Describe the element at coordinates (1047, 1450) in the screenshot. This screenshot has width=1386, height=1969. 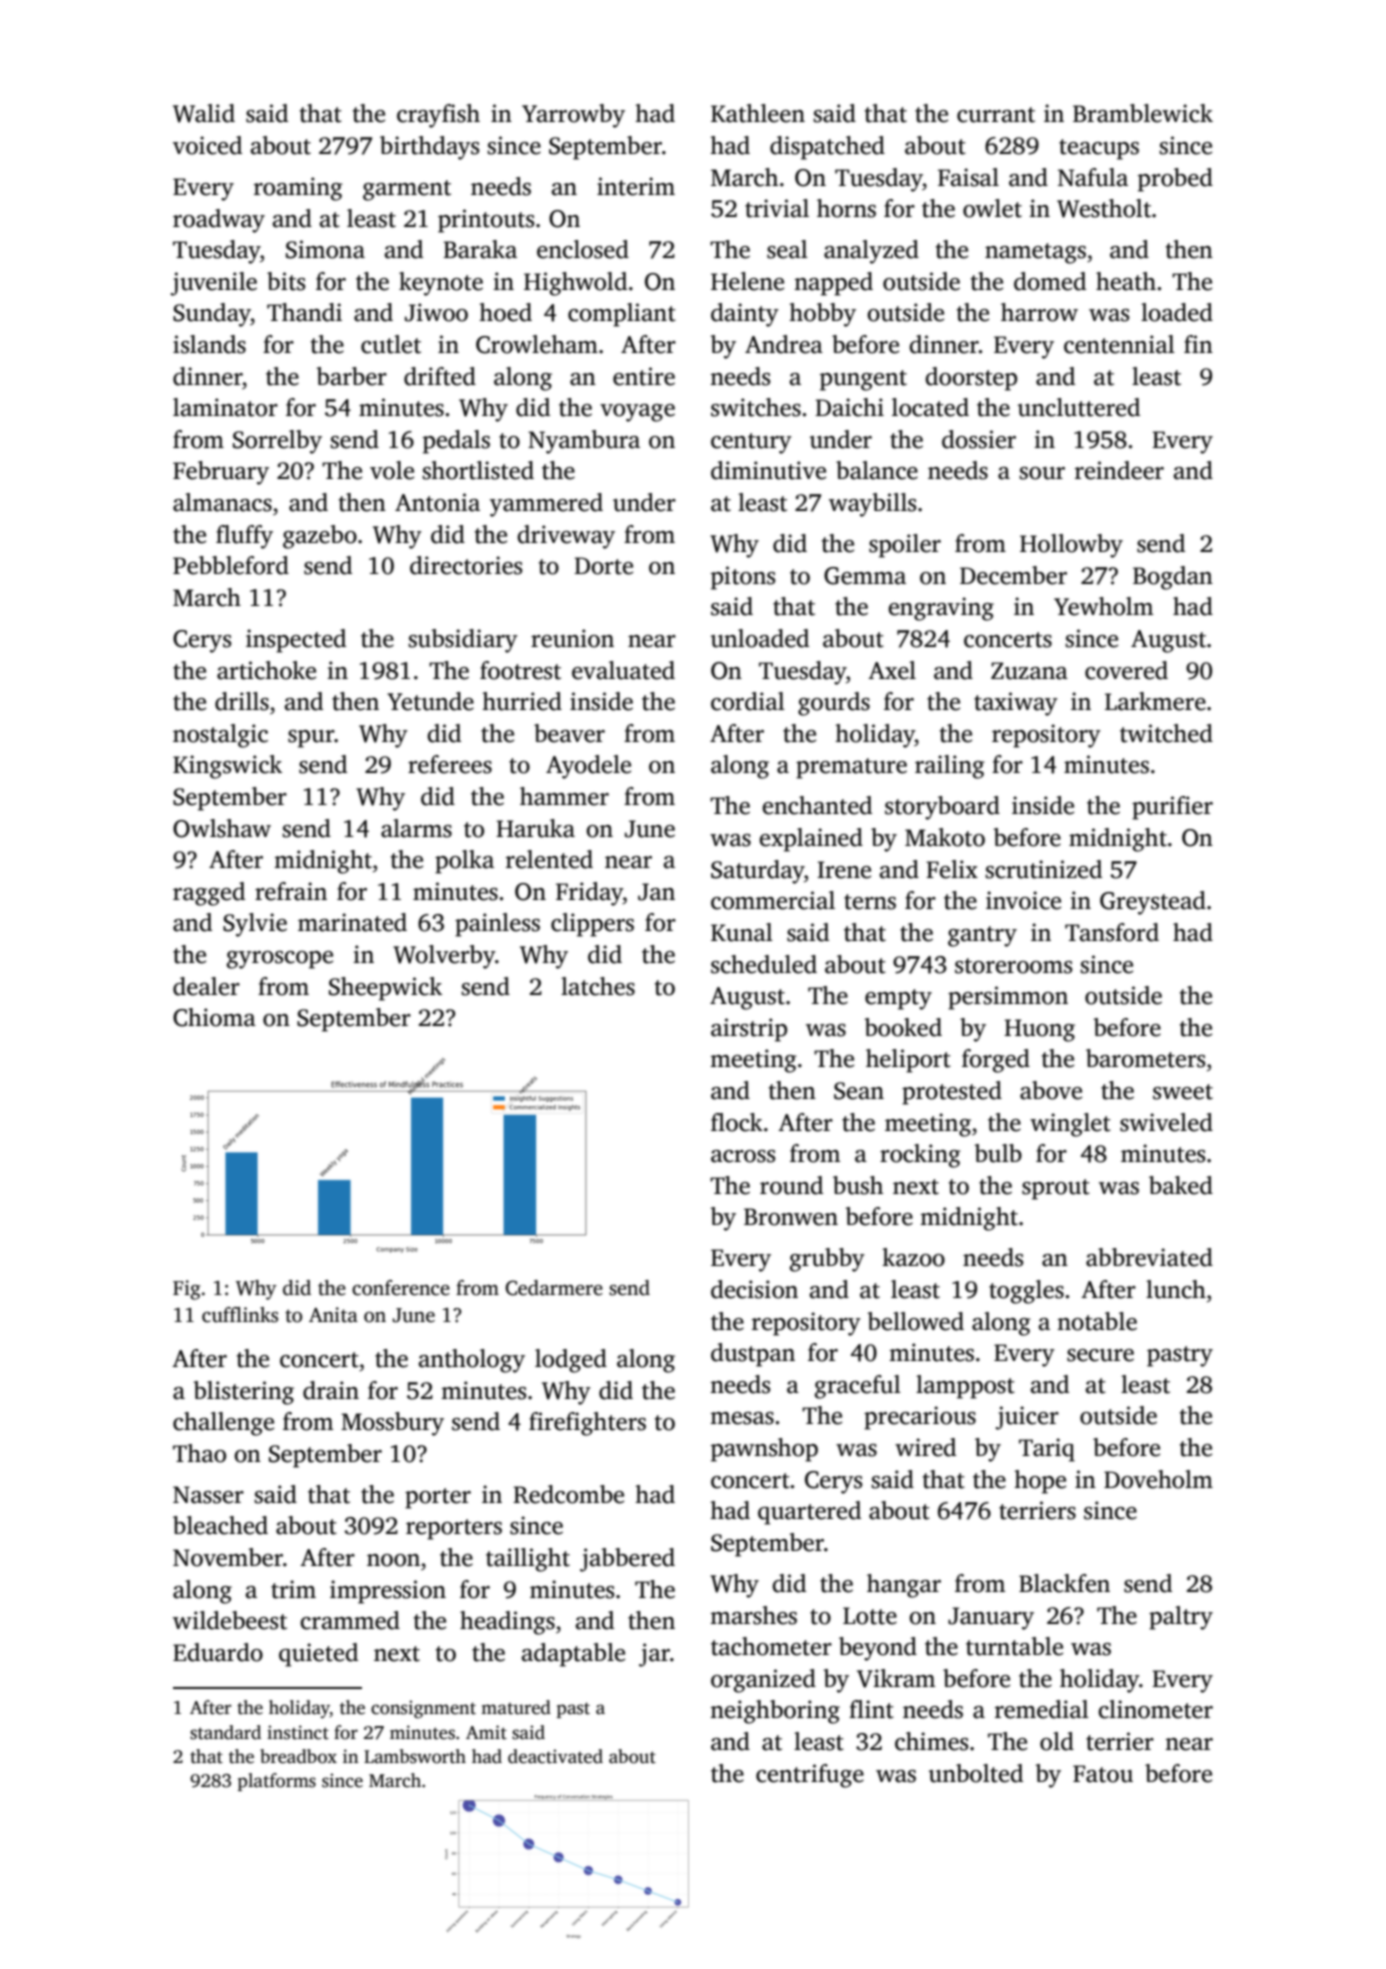
I see `Tariq` at that location.
